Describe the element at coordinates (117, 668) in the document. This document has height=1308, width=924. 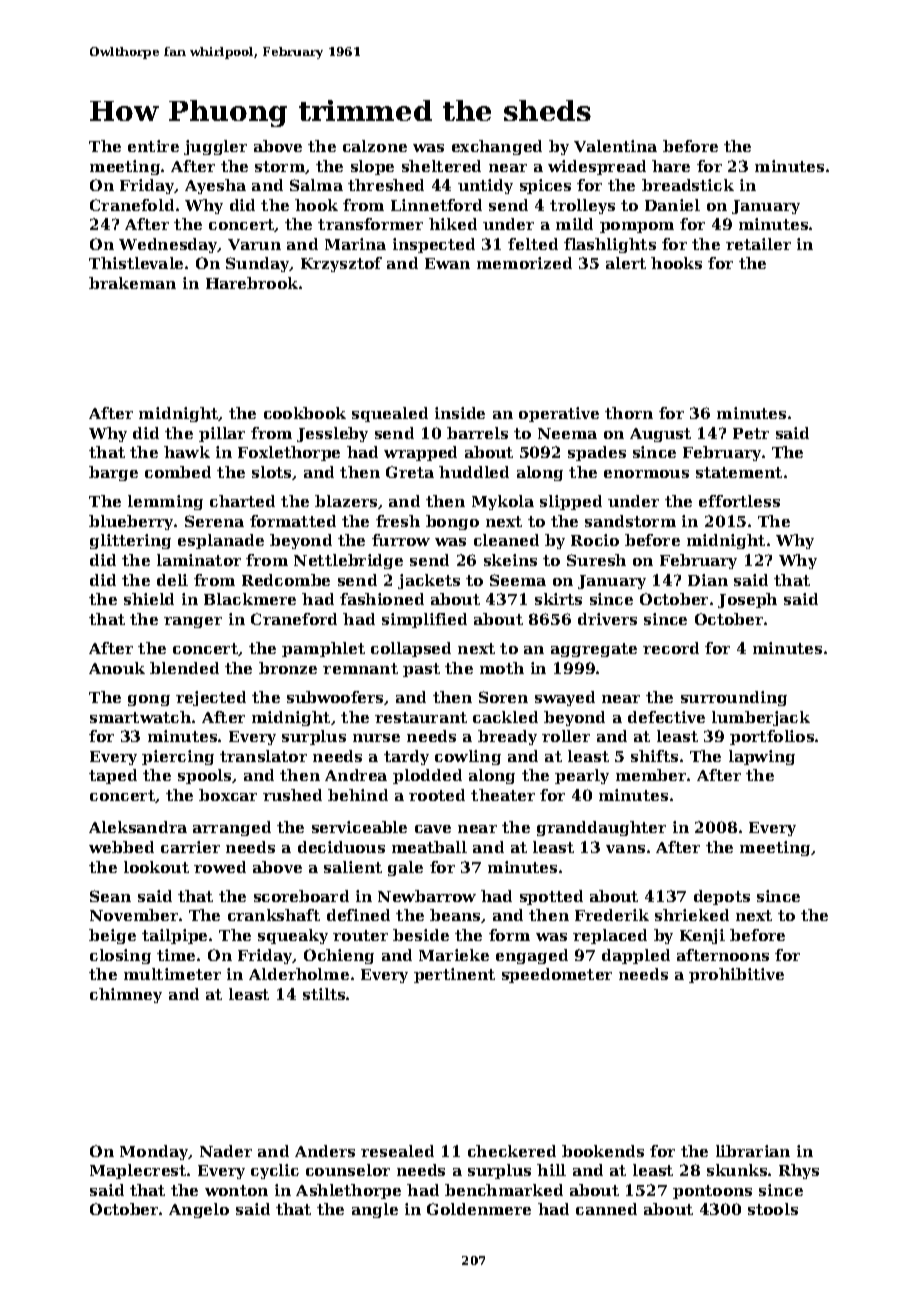
I see `Anouk` at that location.
